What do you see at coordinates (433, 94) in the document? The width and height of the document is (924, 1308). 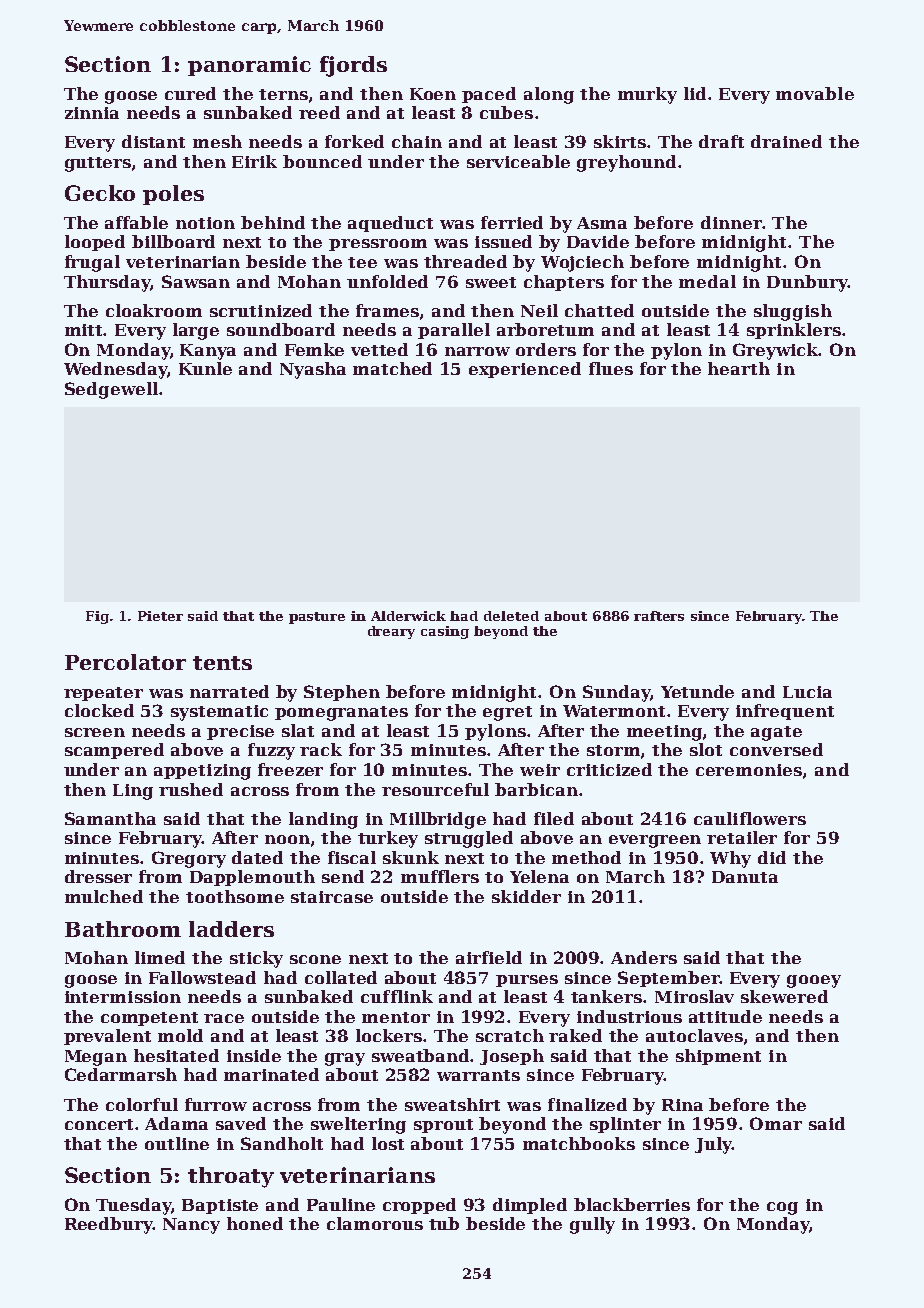 I see `Koen` at bounding box center [433, 94].
